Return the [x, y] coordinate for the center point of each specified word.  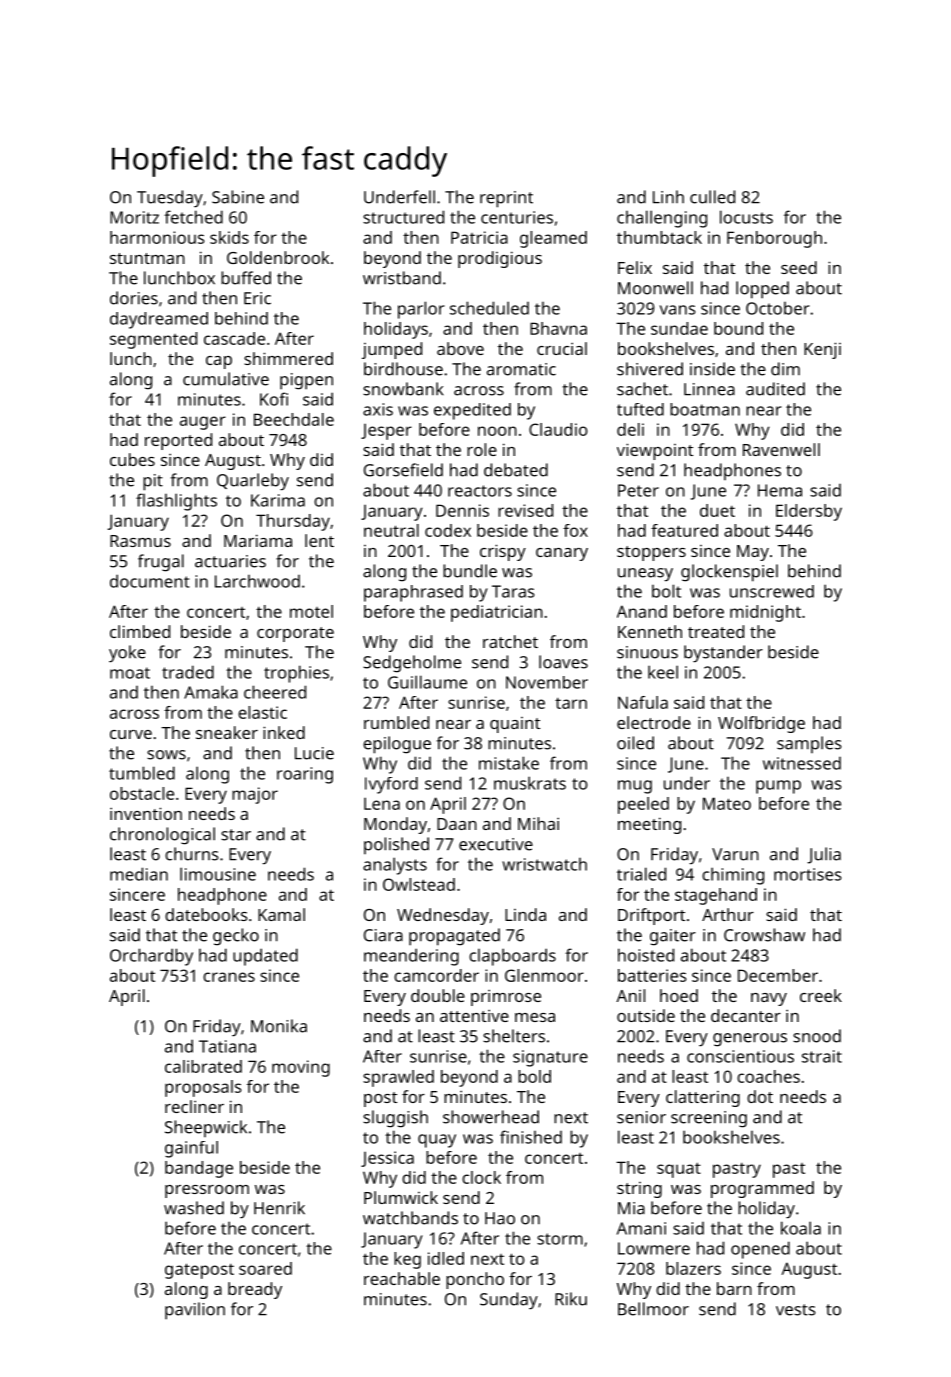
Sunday [509, 1301]
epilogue [397, 745]
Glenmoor [544, 975]
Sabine [238, 197]
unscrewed [772, 591]
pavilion [195, 1311]
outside [646, 1015]
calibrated [203, 1066]
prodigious [500, 259]
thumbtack [659, 237]
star [236, 835]
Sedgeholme [412, 664]
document [150, 581]
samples [809, 744]
